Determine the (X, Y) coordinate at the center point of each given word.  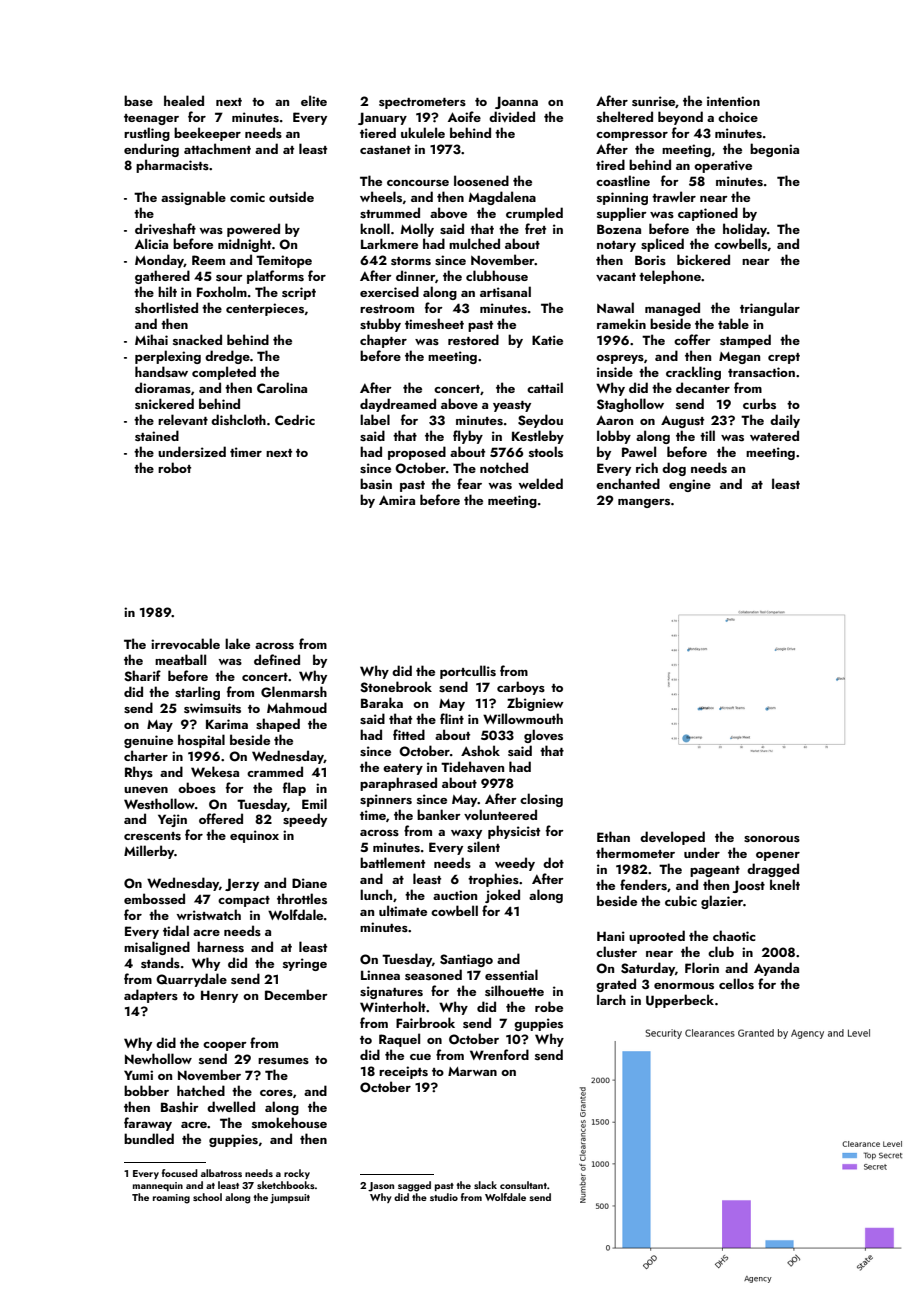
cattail (545, 387)
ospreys (620, 359)
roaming (171, 1199)
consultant (523, 1185)
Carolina (282, 387)
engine (690, 485)
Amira (397, 500)
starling (197, 693)
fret (535, 228)
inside (615, 371)
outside (291, 196)
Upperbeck (680, 1001)
